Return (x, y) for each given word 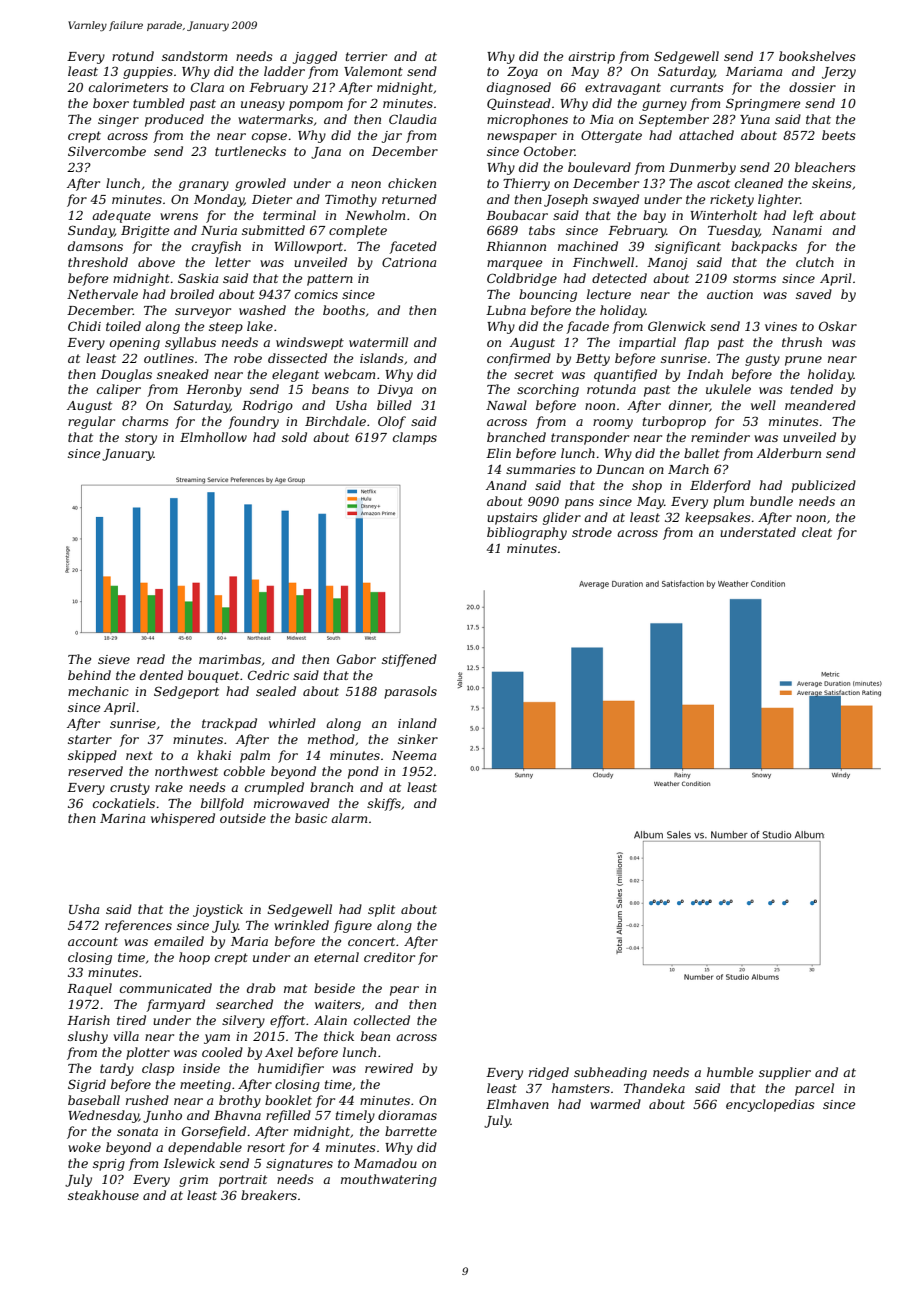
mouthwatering (389, 1180)
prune (803, 361)
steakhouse (103, 1195)
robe (248, 358)
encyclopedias (770, 1105)
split (381, 910)
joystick (218, 910)
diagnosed (519, 88)
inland (417, 723)
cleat (817, 532)
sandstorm (194, 56)
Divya (395, 391)
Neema (414, 755)
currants (697, 87)
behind (89, 675)
